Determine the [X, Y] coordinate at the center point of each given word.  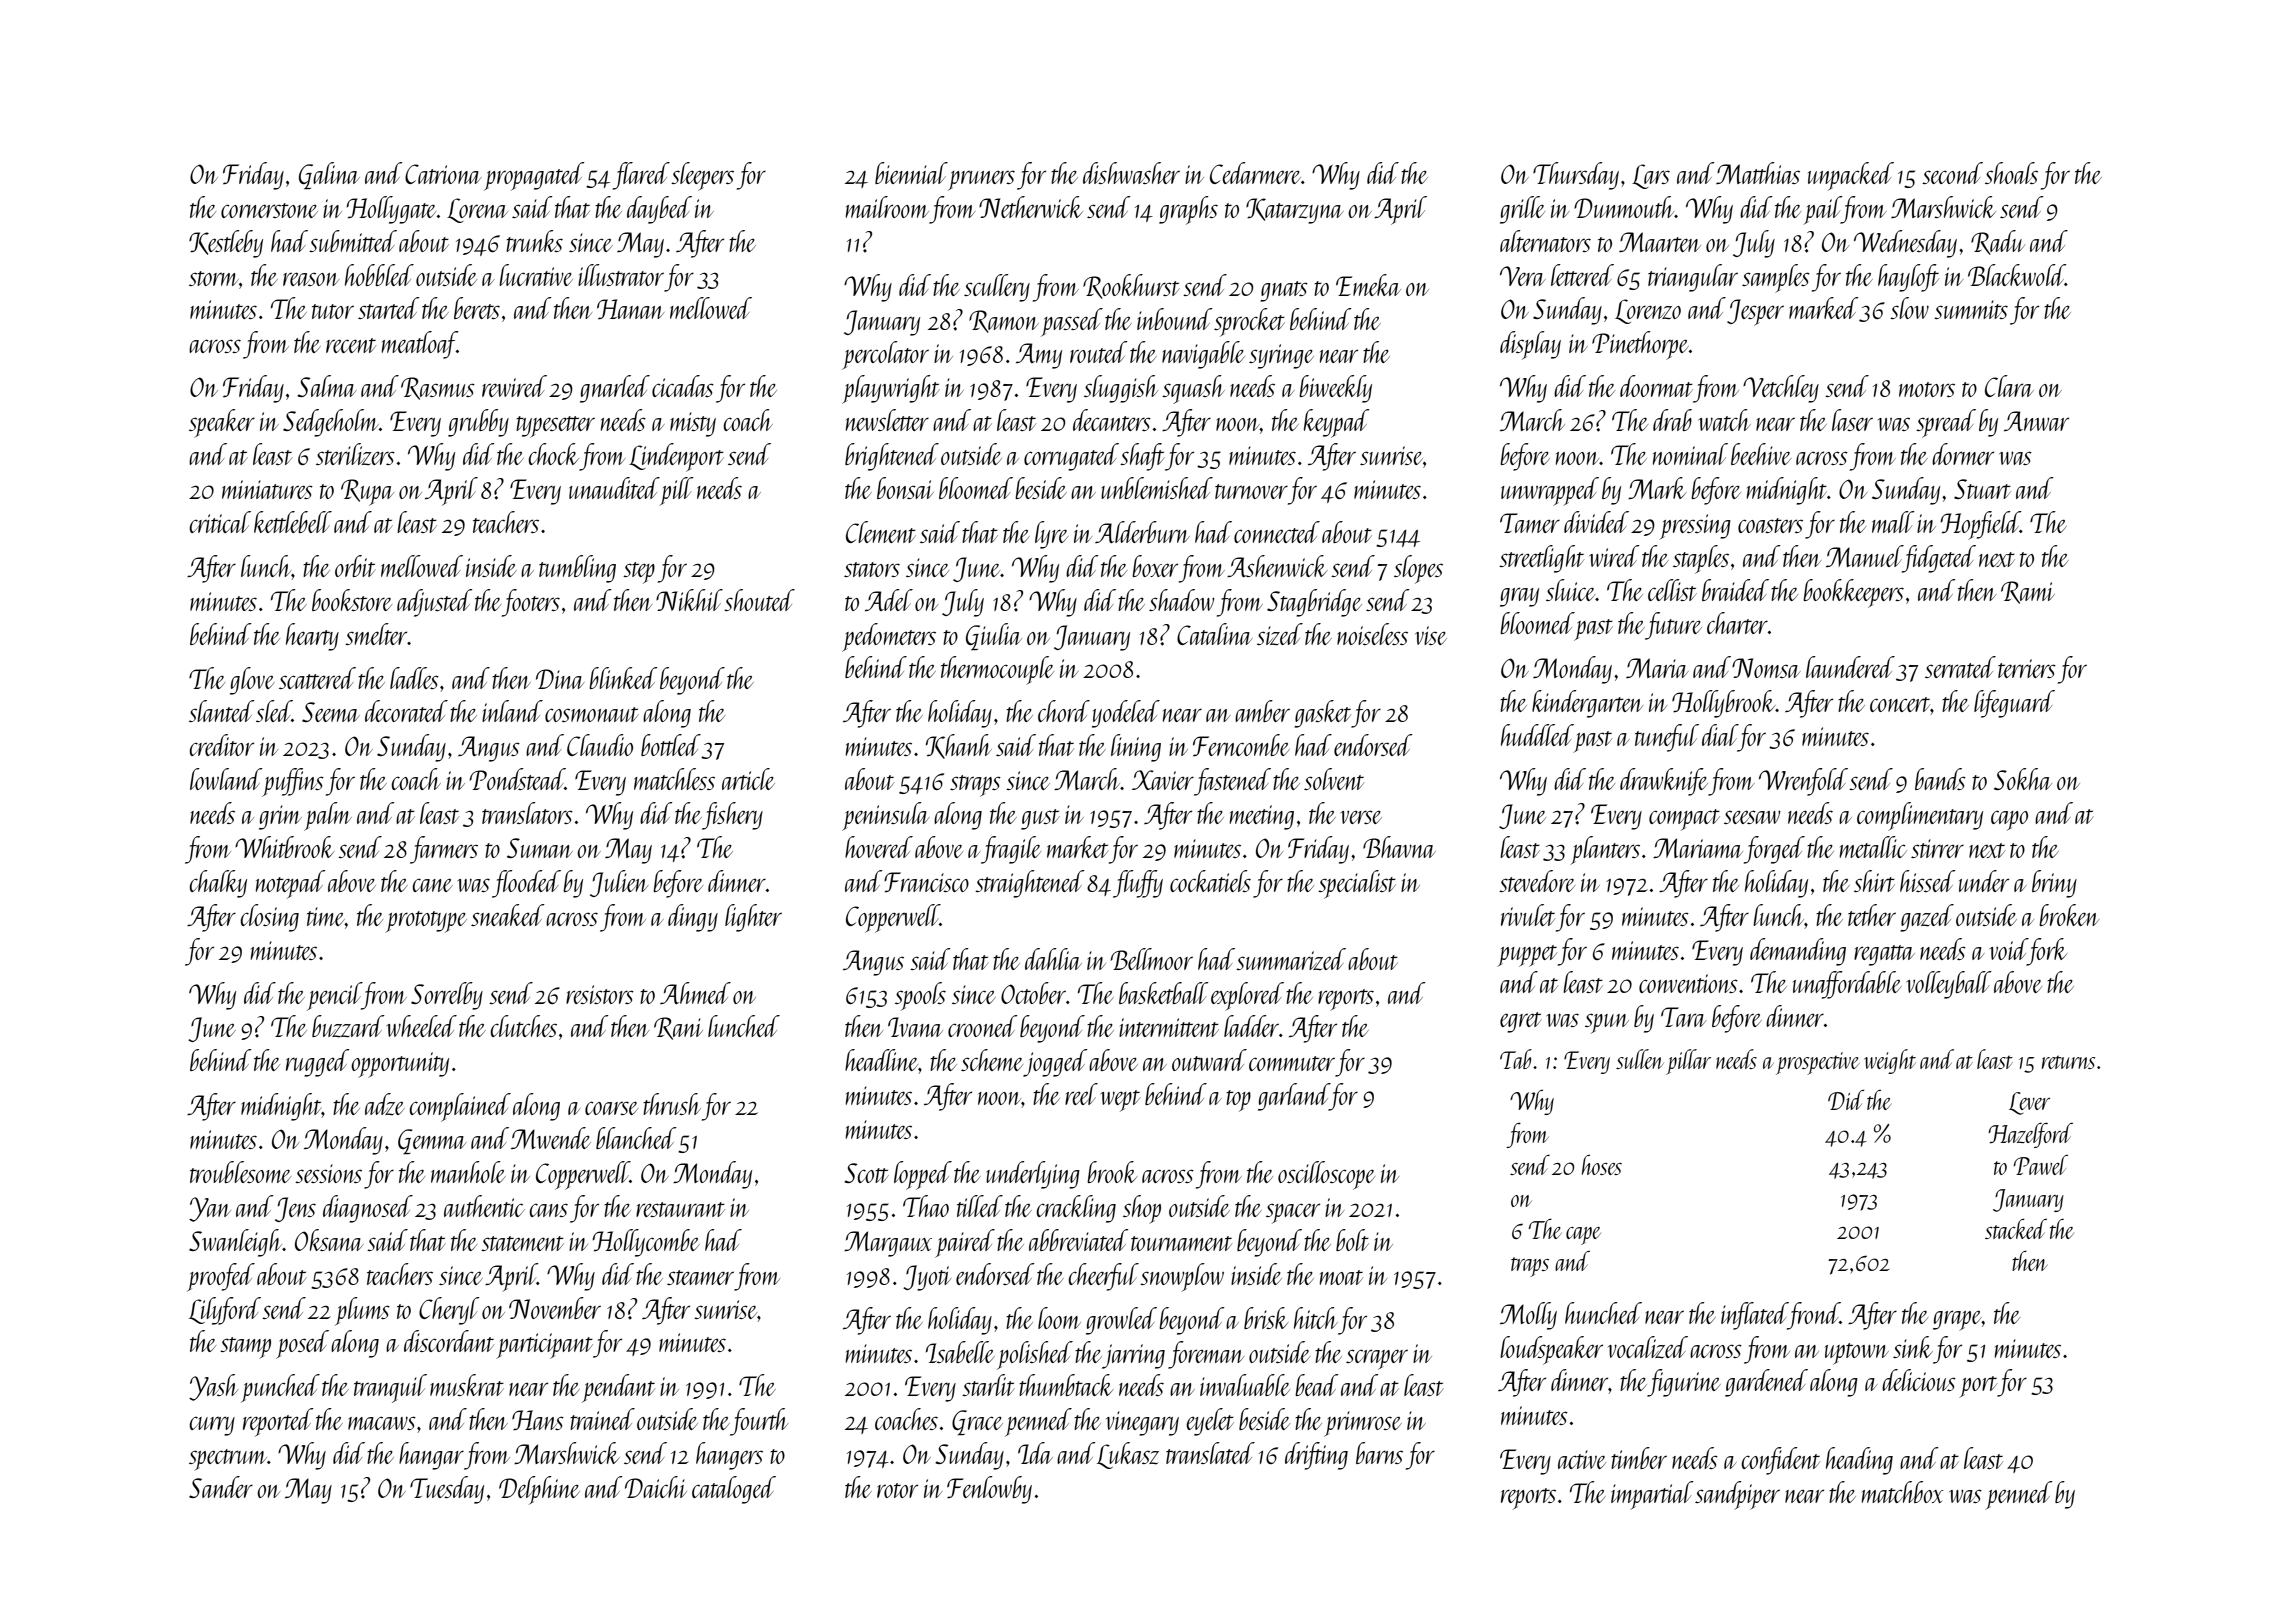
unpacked [1851, 176]
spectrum [228, 1460]
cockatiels [1210, 881]
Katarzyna [1295, 211]
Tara [1684, 1017]
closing [269, 918]
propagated [534, 176]
